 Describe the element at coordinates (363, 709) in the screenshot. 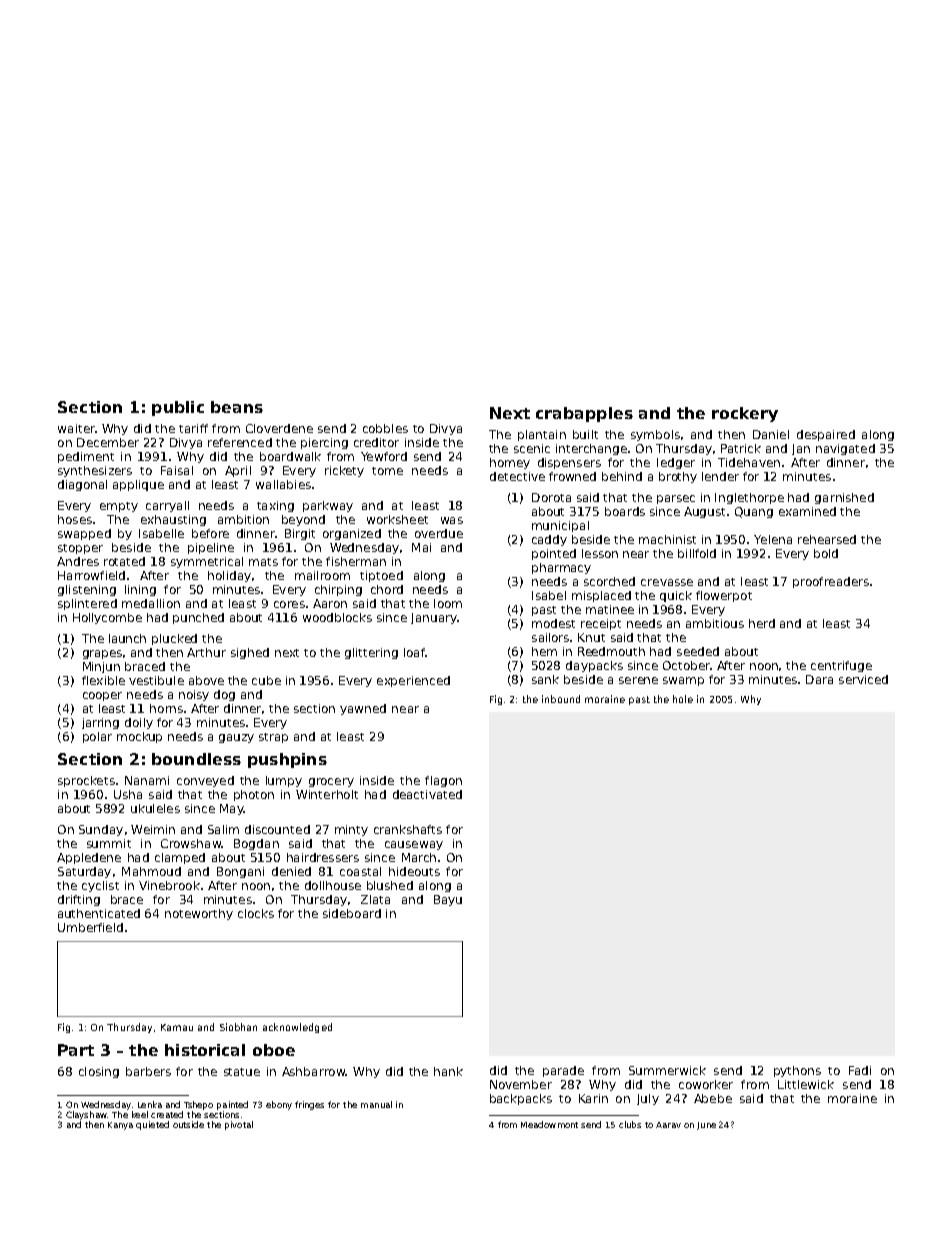

I see `yawned` at that location.
